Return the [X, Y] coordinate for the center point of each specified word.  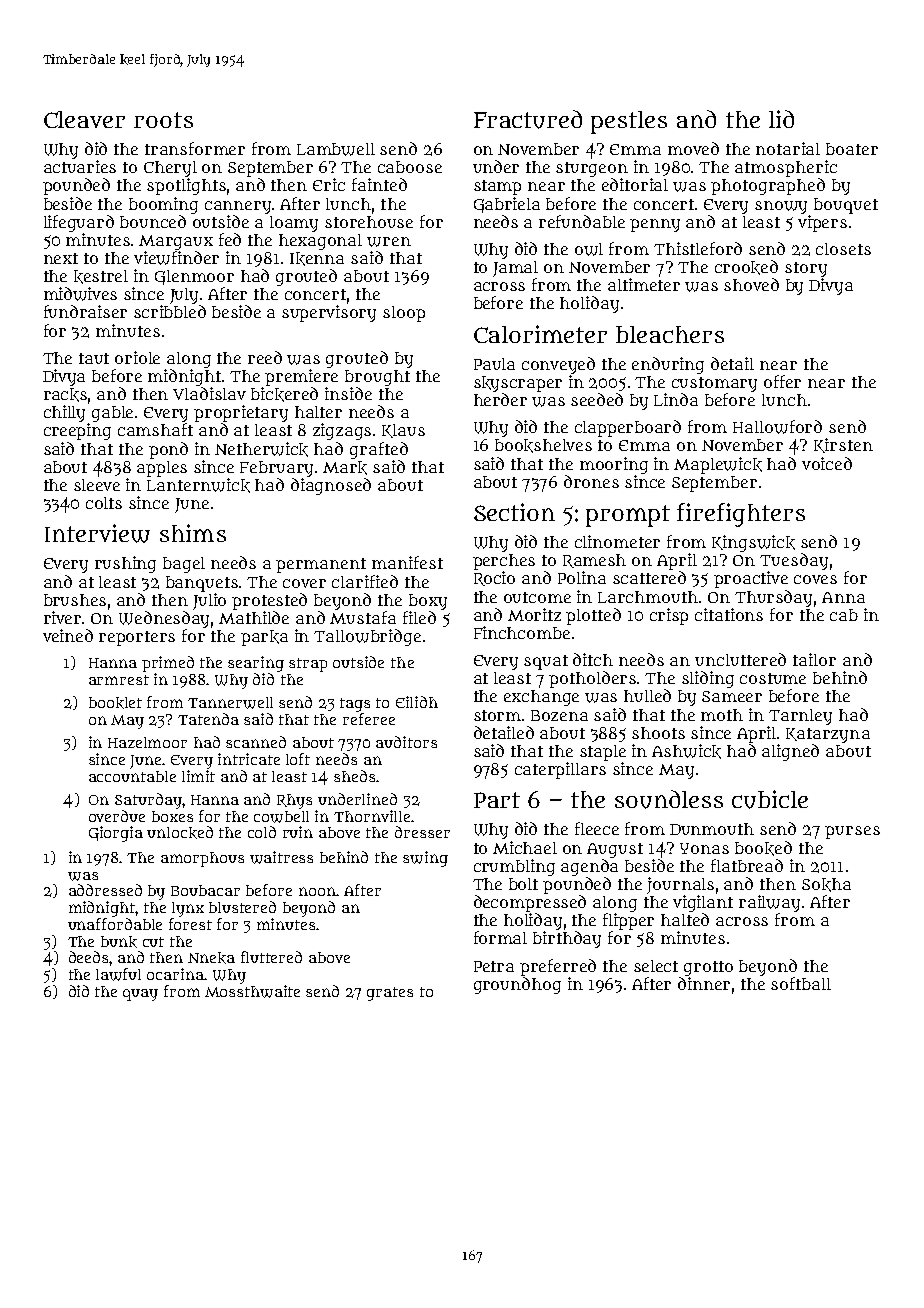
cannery [238, 207]
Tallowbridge [367, 637]
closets [843, 249]
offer [782, 381]
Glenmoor [194, 277]
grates [390, 994]
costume [773, 678]
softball [801, 983]
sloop [404, 314]
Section [514, 512]
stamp [497, 187]
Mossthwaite [252, 991]
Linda [676, 399]
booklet [115, 703]
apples [162, 469]
